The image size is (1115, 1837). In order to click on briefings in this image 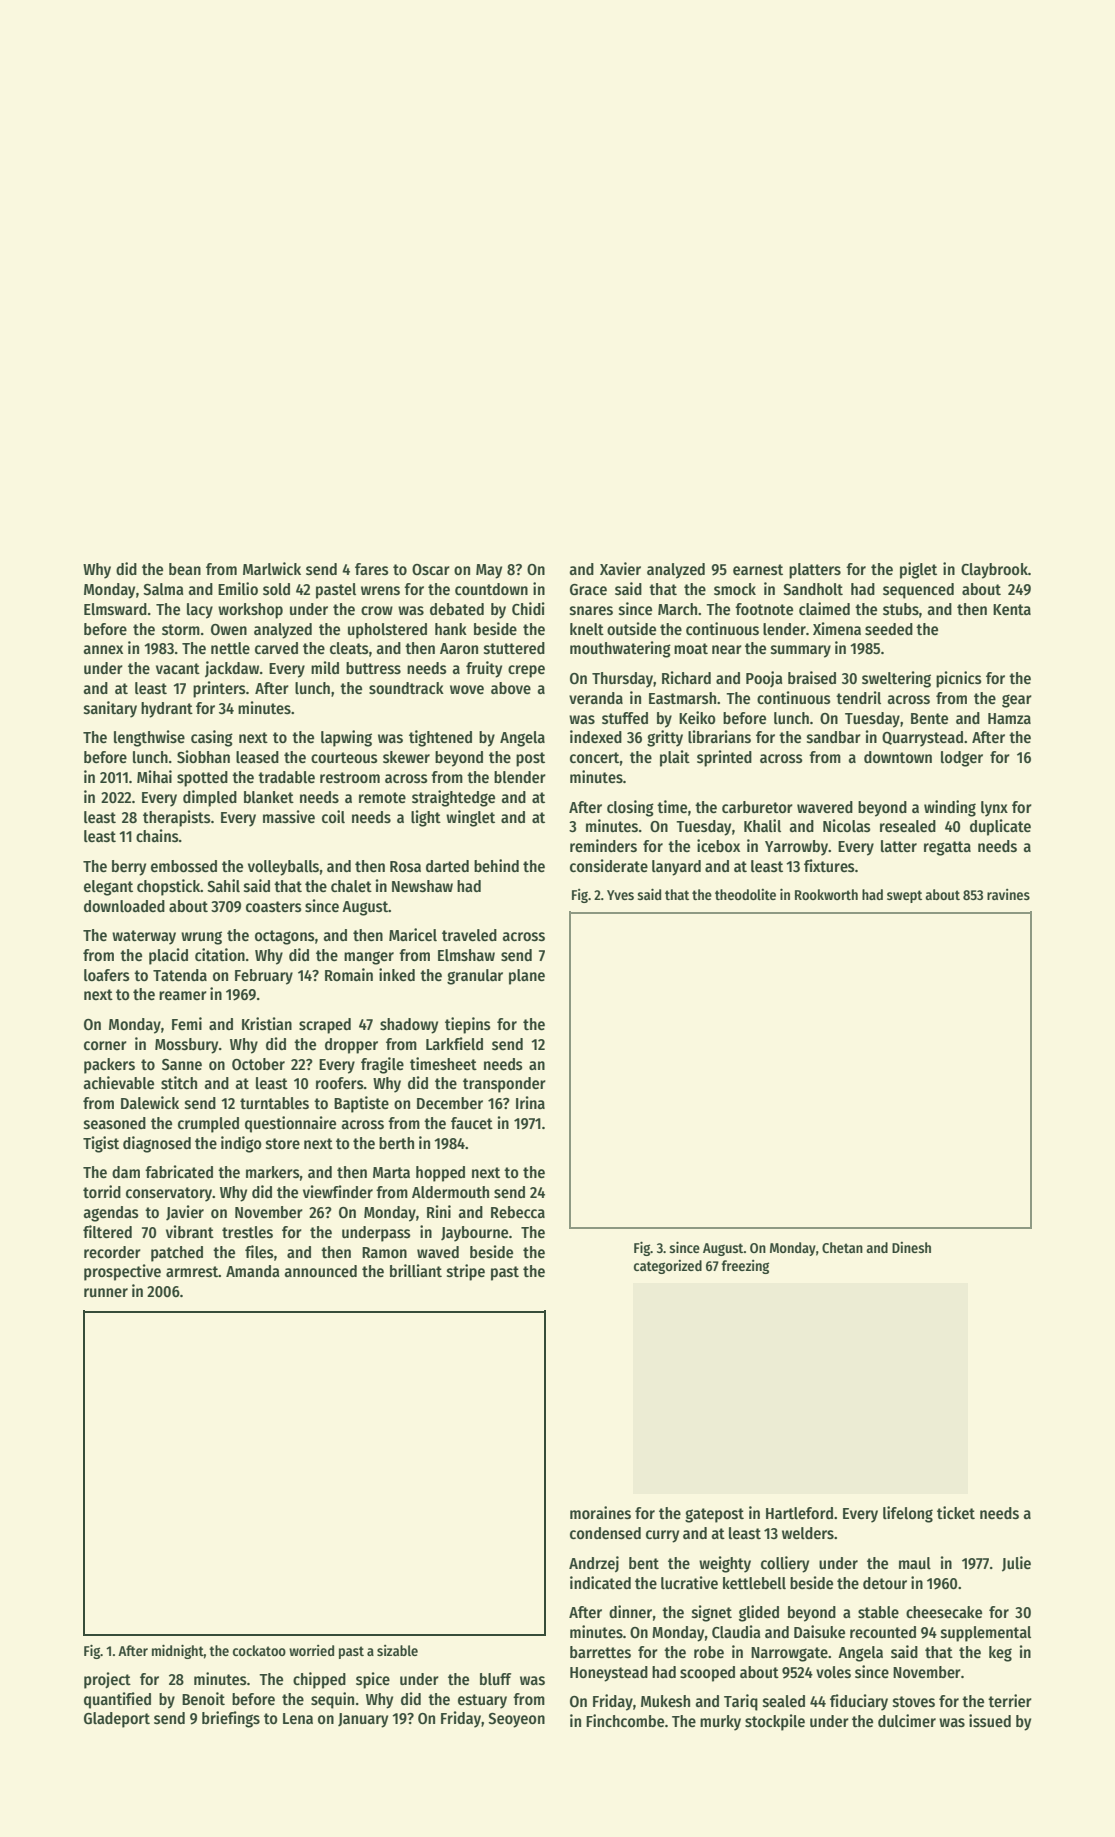, I will do `click(231, 1719)`.
